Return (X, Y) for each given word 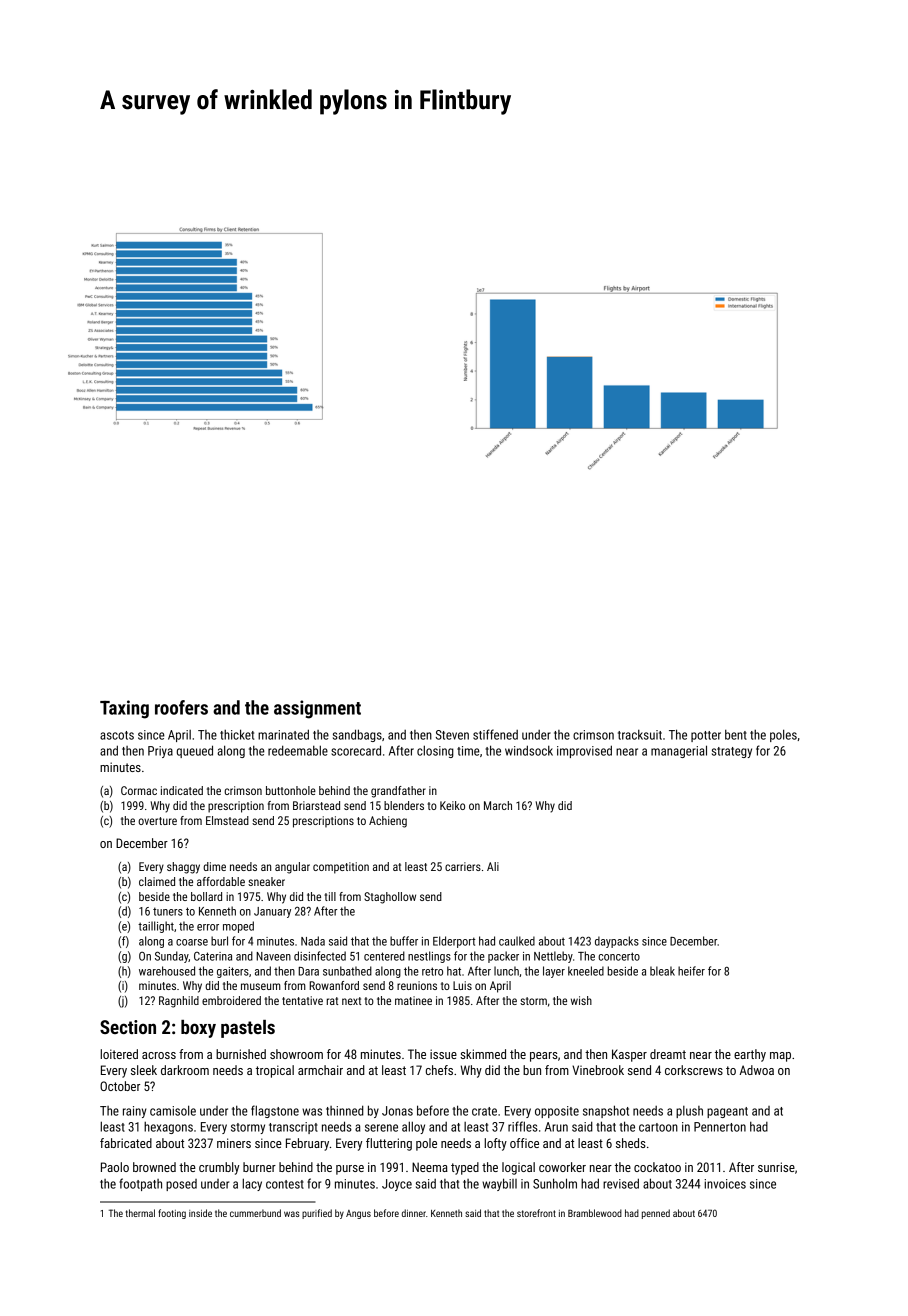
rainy (135, 1112)
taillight (156, 927)
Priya (160, 752)
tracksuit (640, 734)
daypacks (617, 942)
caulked (517, 941)
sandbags (357, 735)
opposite (557, 1112)
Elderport (454, 942)
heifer (691, 971)
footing (172, 1214)
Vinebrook (598, 1070)
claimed (157, 881)
